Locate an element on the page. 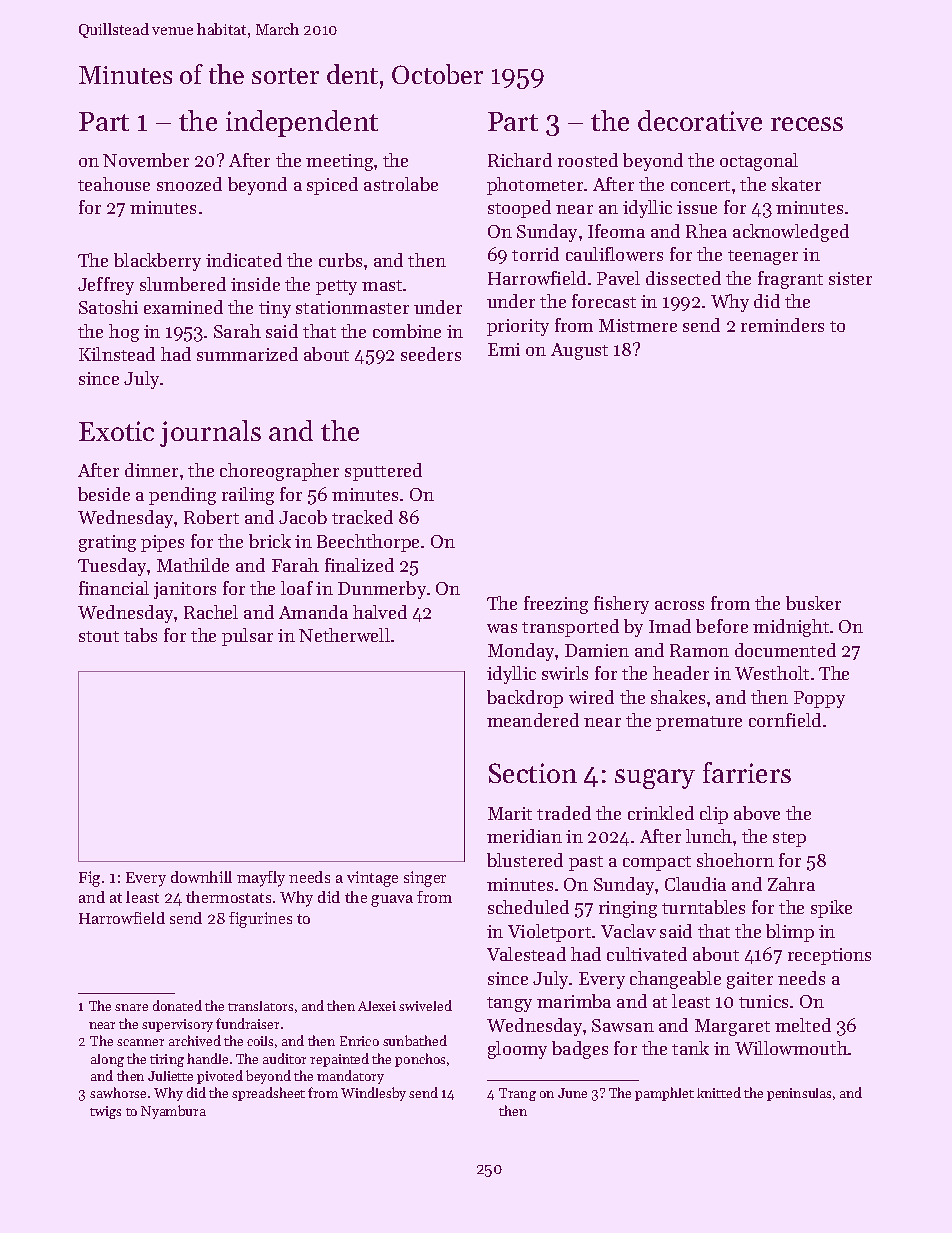  dinner is located at coordinates (151, 470).
